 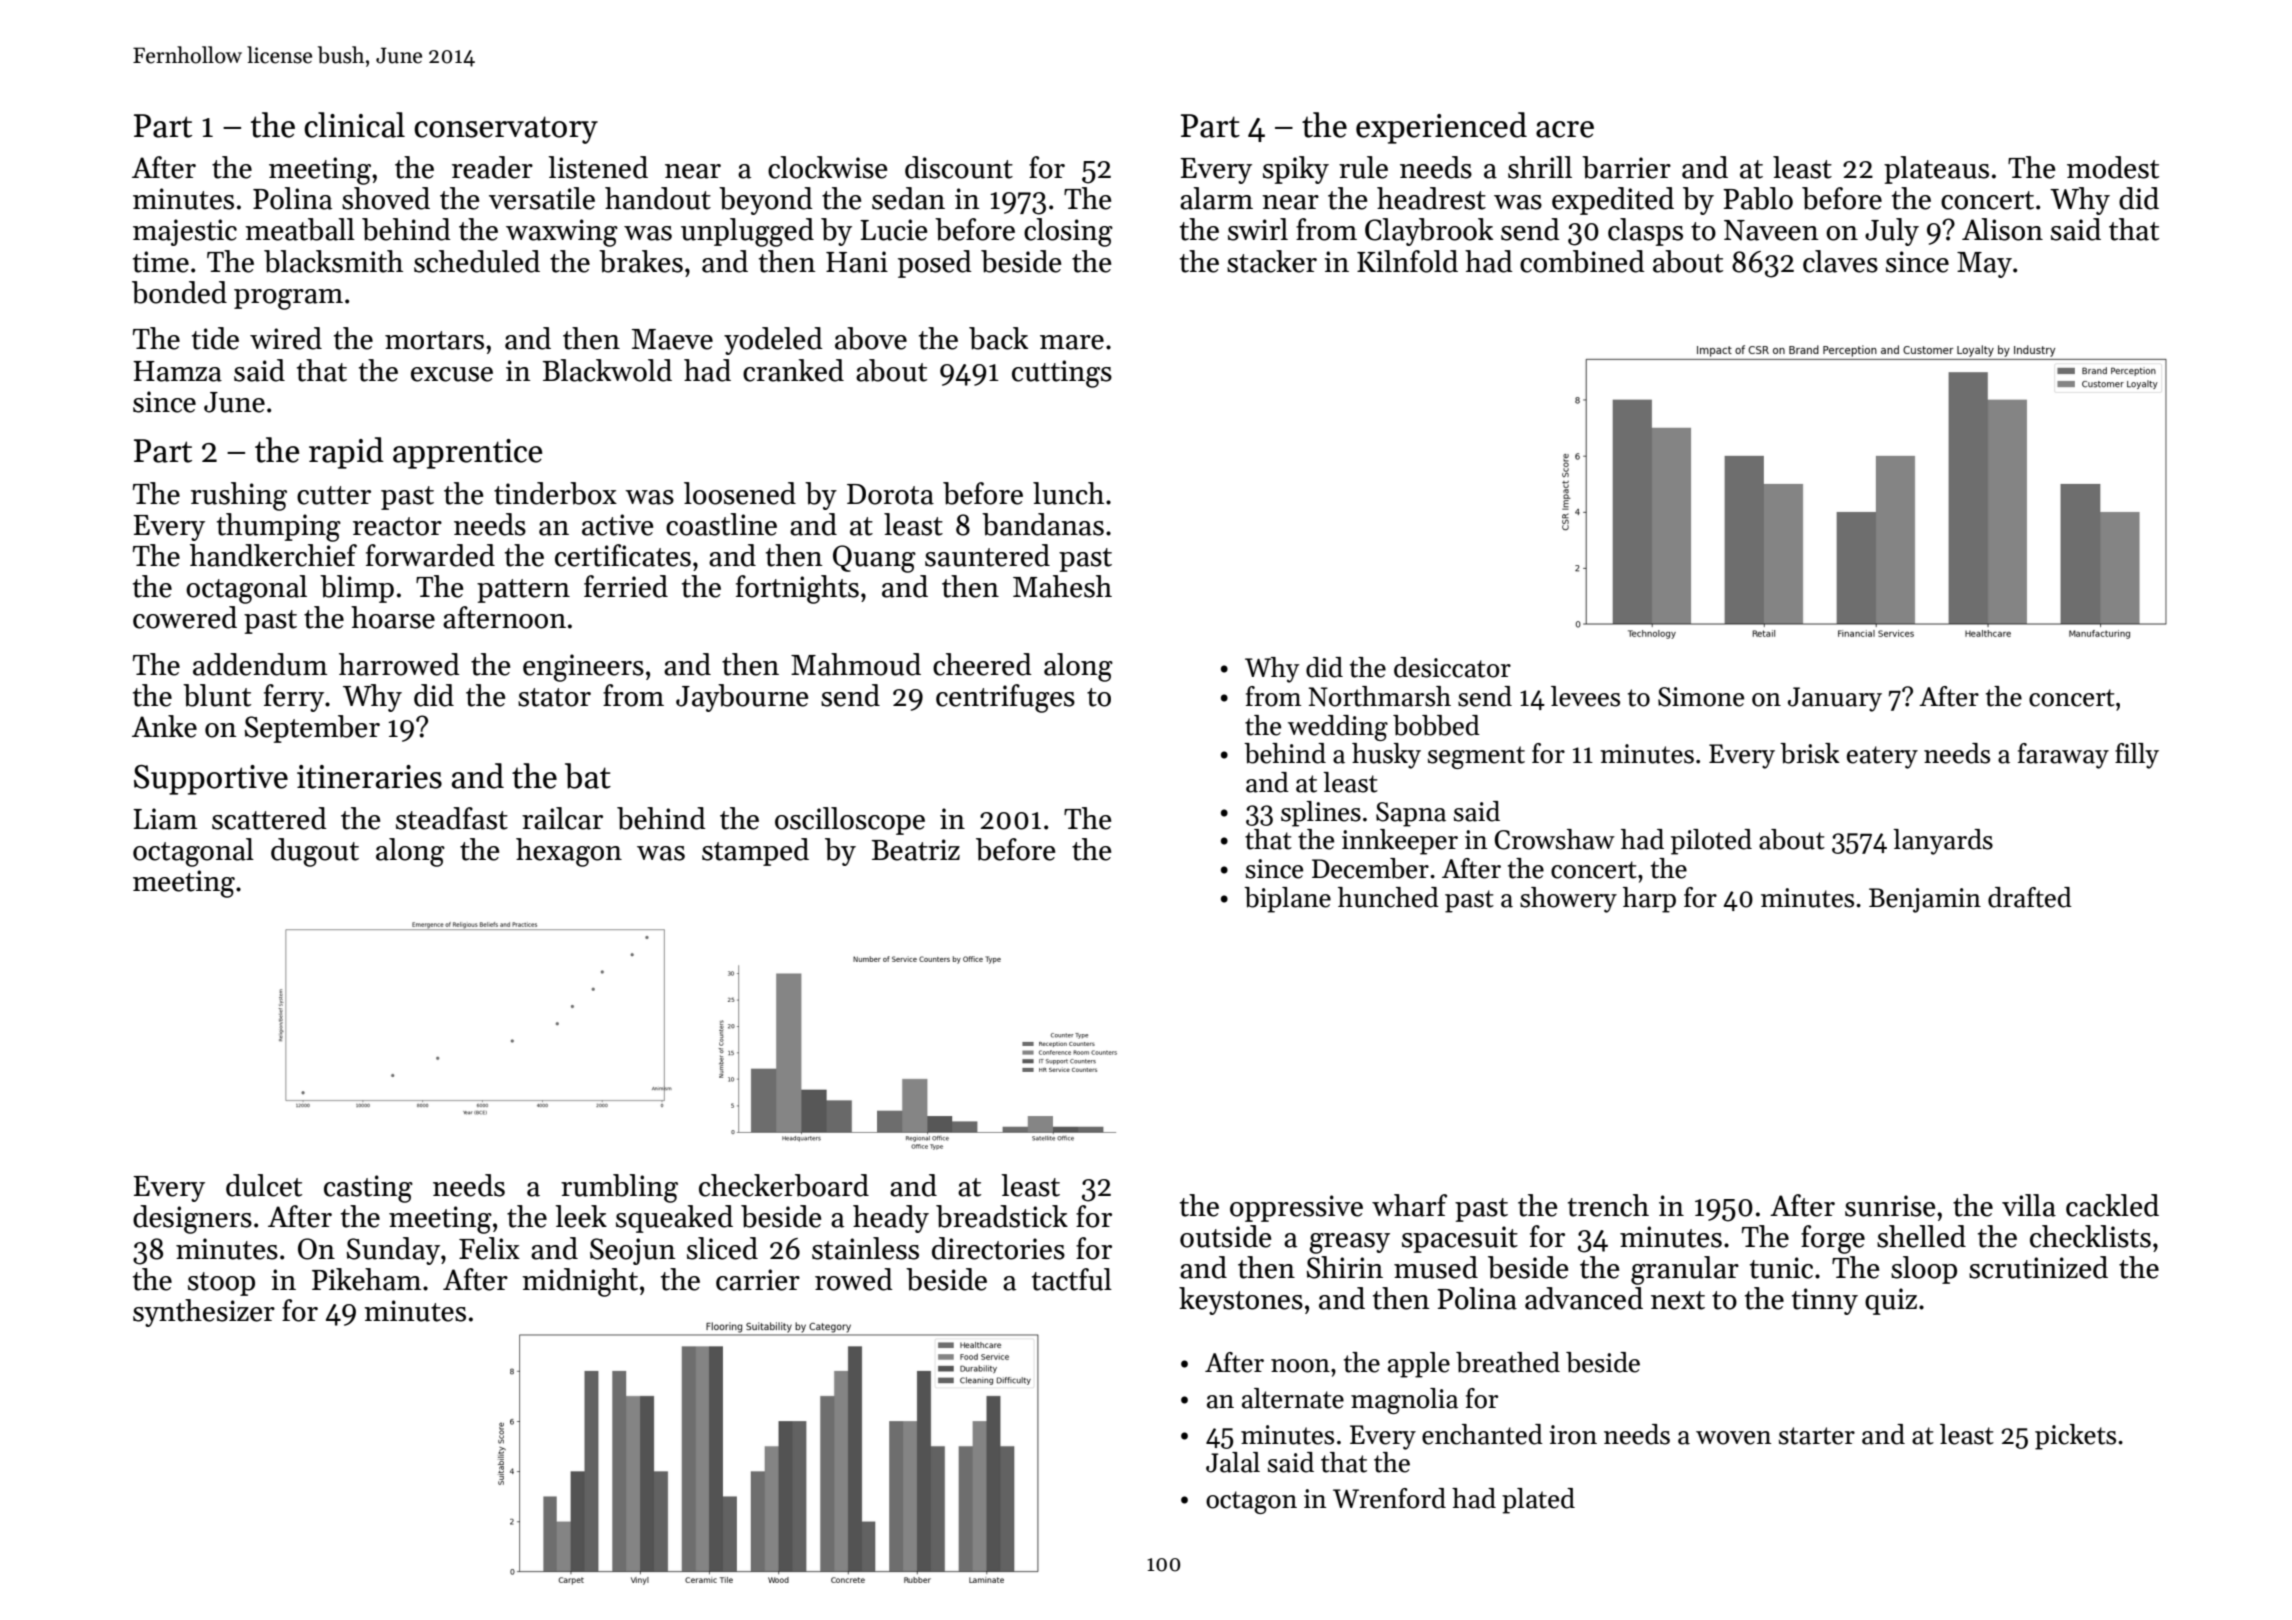 What do you see at coordinates (1817, 1436) in the image?
I see `starter` at bounding box center [1817, 1436].
